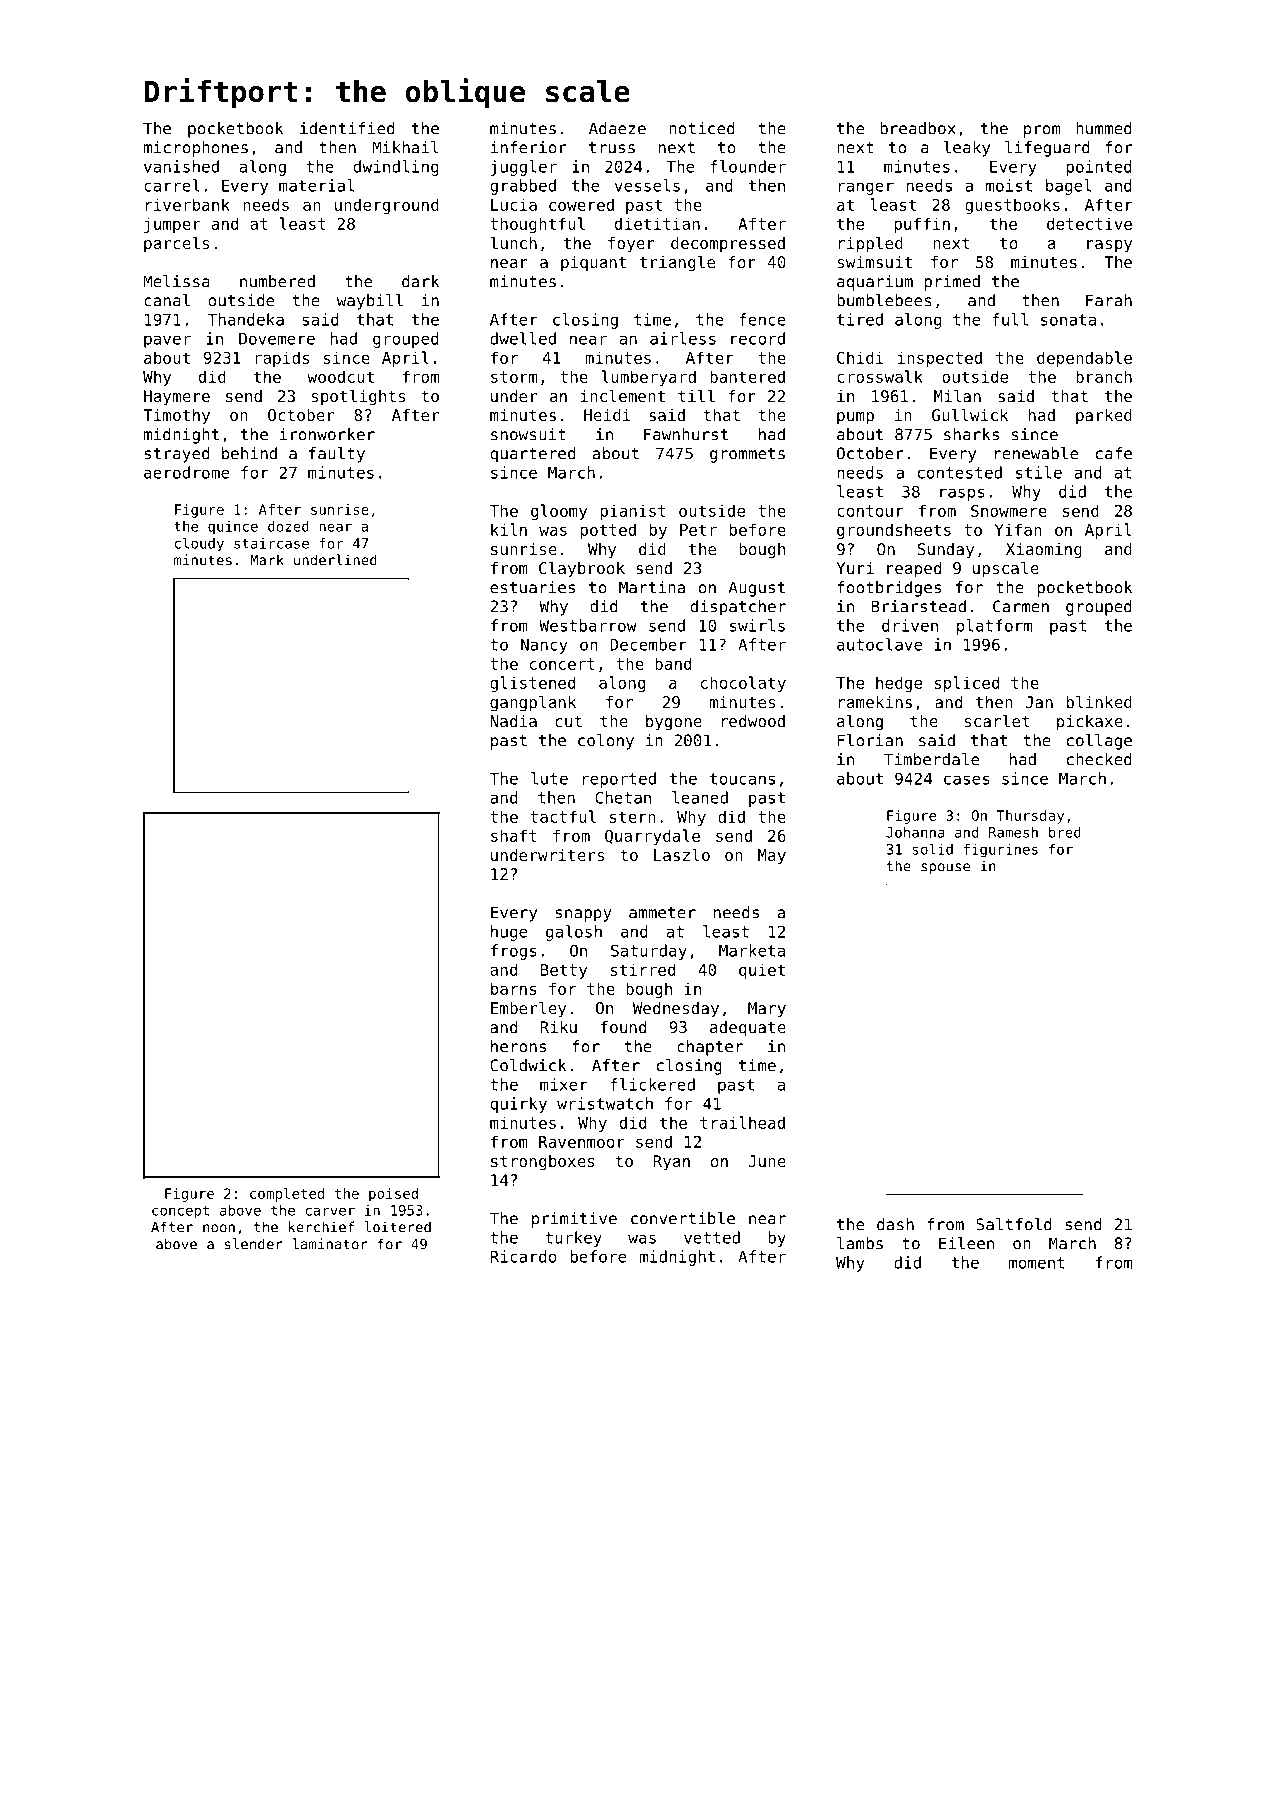 This page has height=1804, width=1276. I want to click on quiet, so click(762, 971).
